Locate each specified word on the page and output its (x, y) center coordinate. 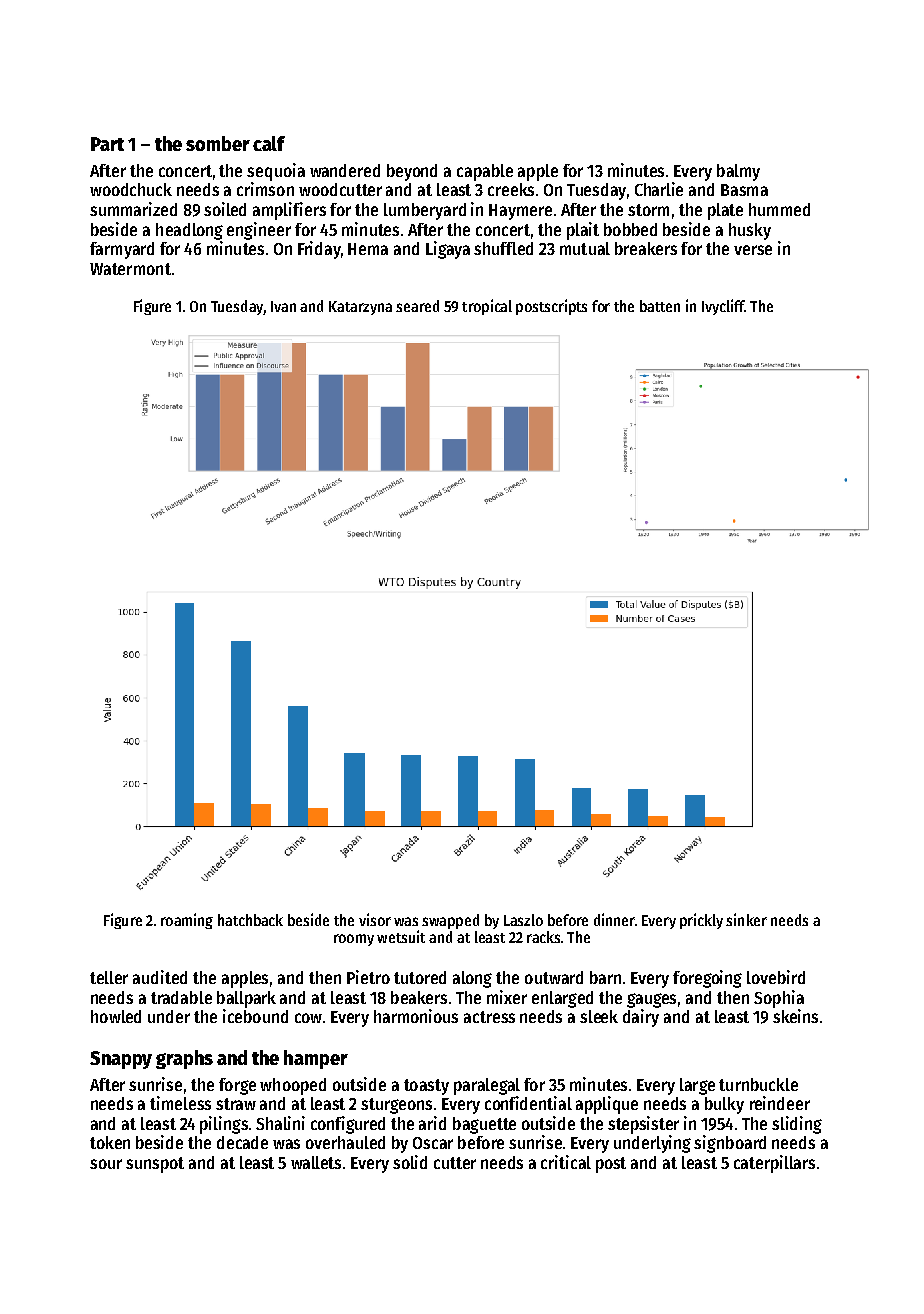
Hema (368, 249)
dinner (614, 919)
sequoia (276, 172)
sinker (746, 919)
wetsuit (401, 936)
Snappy (121, 1060)
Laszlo (523, 920)
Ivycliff (723, 307)
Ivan (283, 306)
